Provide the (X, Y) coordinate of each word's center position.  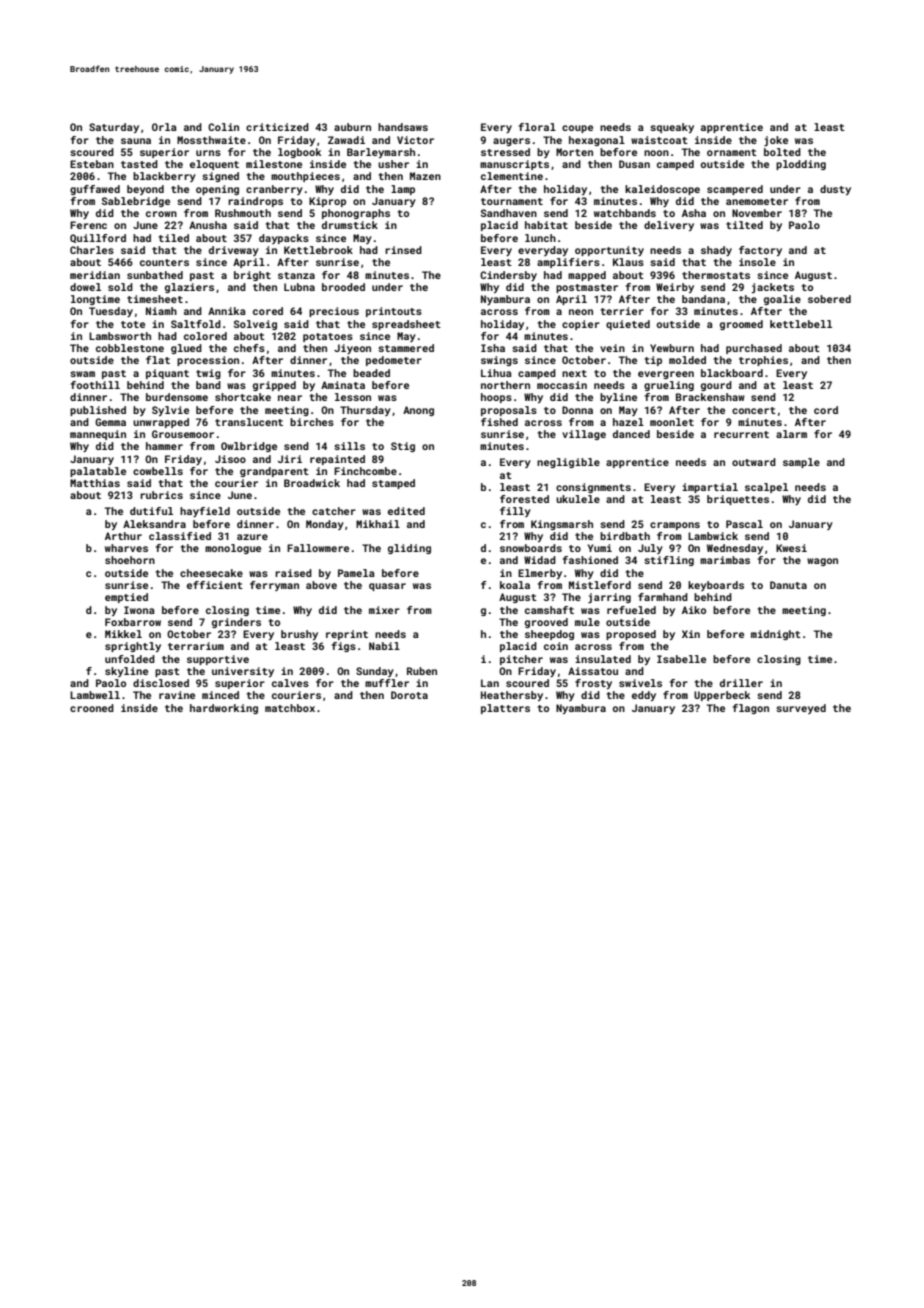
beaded (371, 373)
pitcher (521, 660)
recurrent (741, 434)
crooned (92, 708)
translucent (249, 422)
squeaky (672, 128)
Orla (164, 127)
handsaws (403, 127)
